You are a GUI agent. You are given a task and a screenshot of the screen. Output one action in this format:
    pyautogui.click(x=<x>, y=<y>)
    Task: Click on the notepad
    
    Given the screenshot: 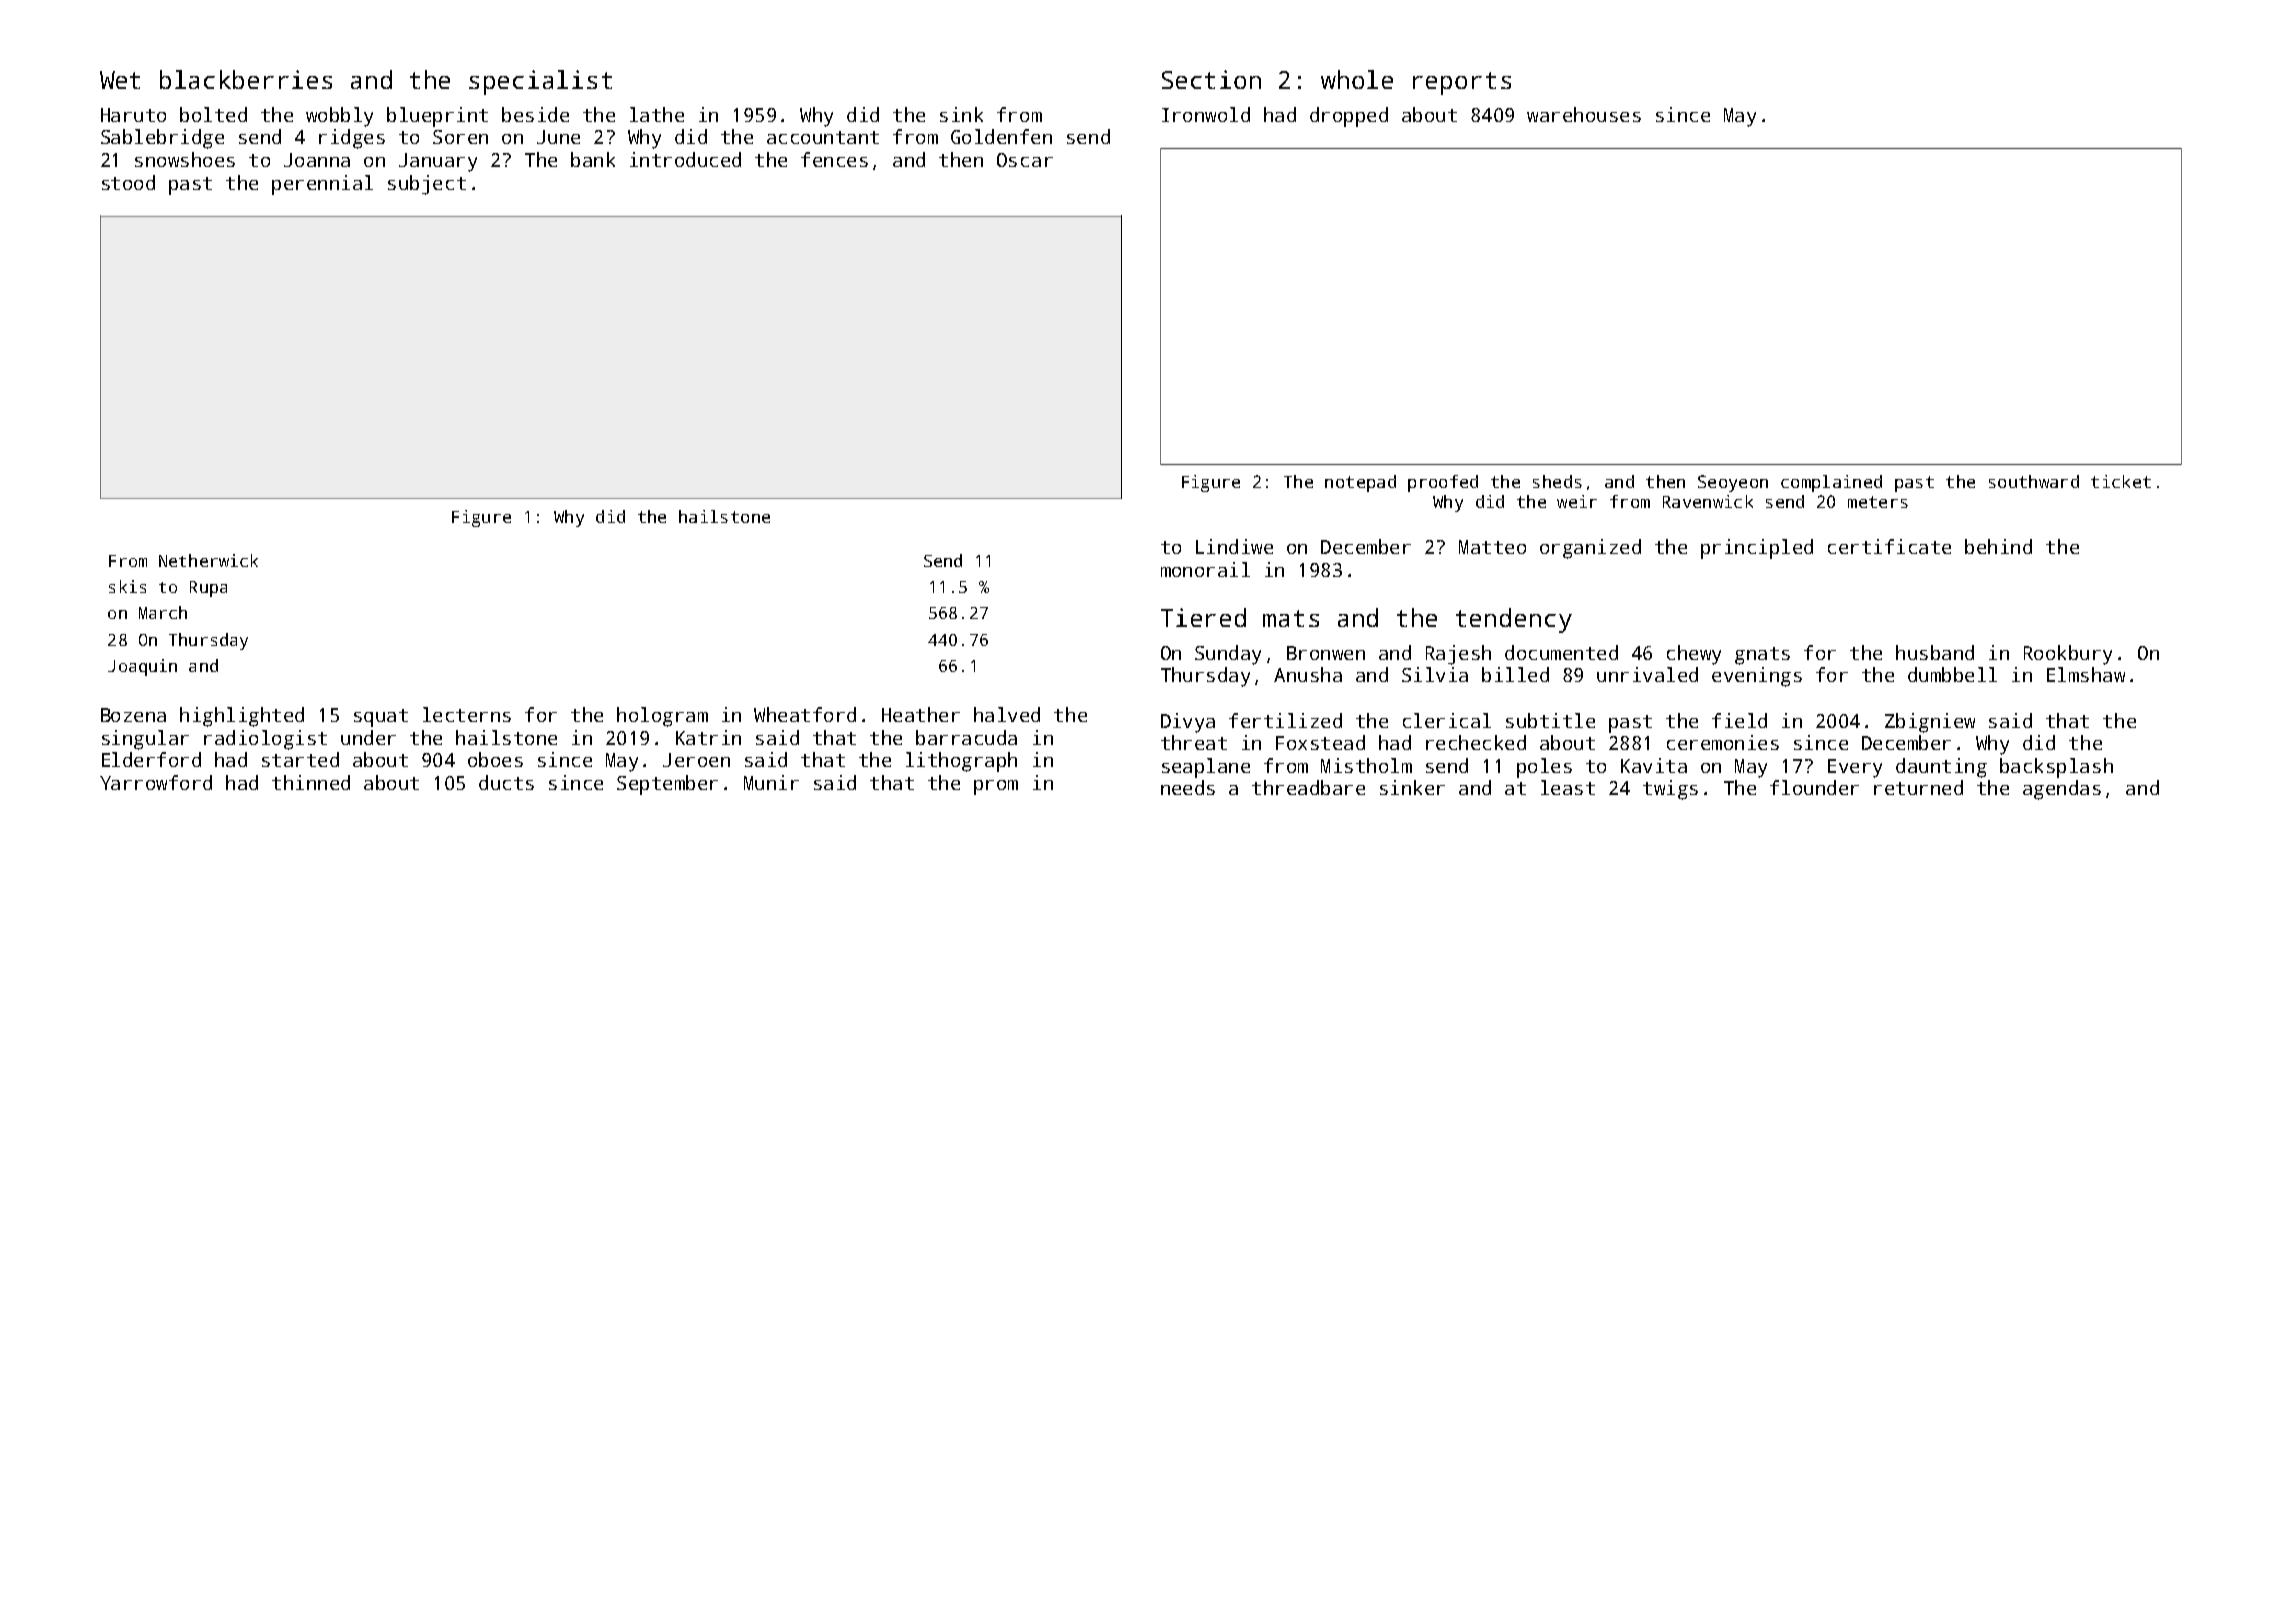 What is the action you would take?
    pyautogui.click(x=1360, y=483)
